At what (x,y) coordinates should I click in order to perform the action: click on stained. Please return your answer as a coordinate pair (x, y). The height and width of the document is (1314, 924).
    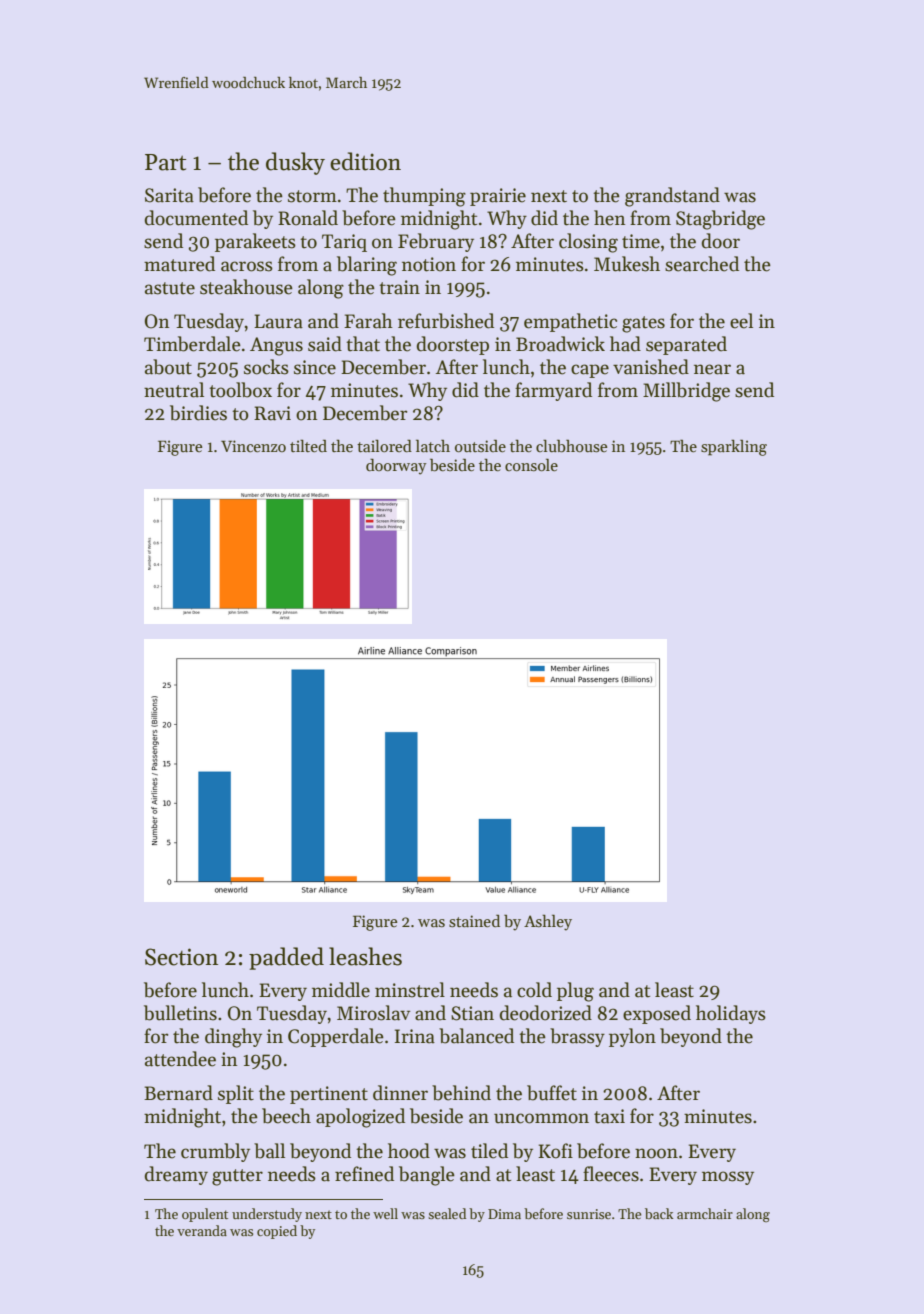
    Looking at the image, I should click on (474, 921).
